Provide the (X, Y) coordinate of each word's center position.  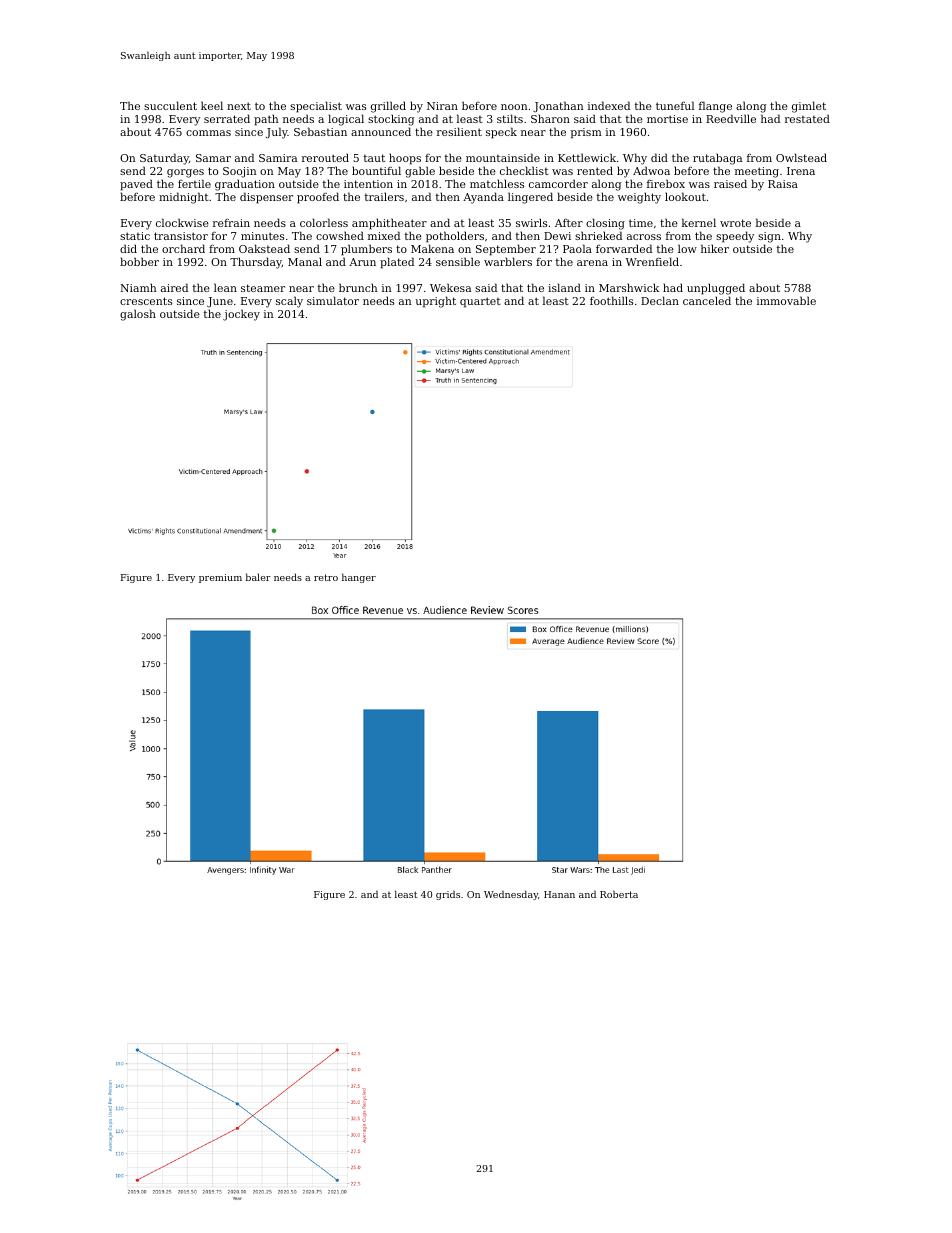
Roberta (619, 894)
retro (326, 577)
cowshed (340, 235)
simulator (333, 300)
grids (448, 895)
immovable (786, 300)
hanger (359, 578)
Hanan (559, 894)
